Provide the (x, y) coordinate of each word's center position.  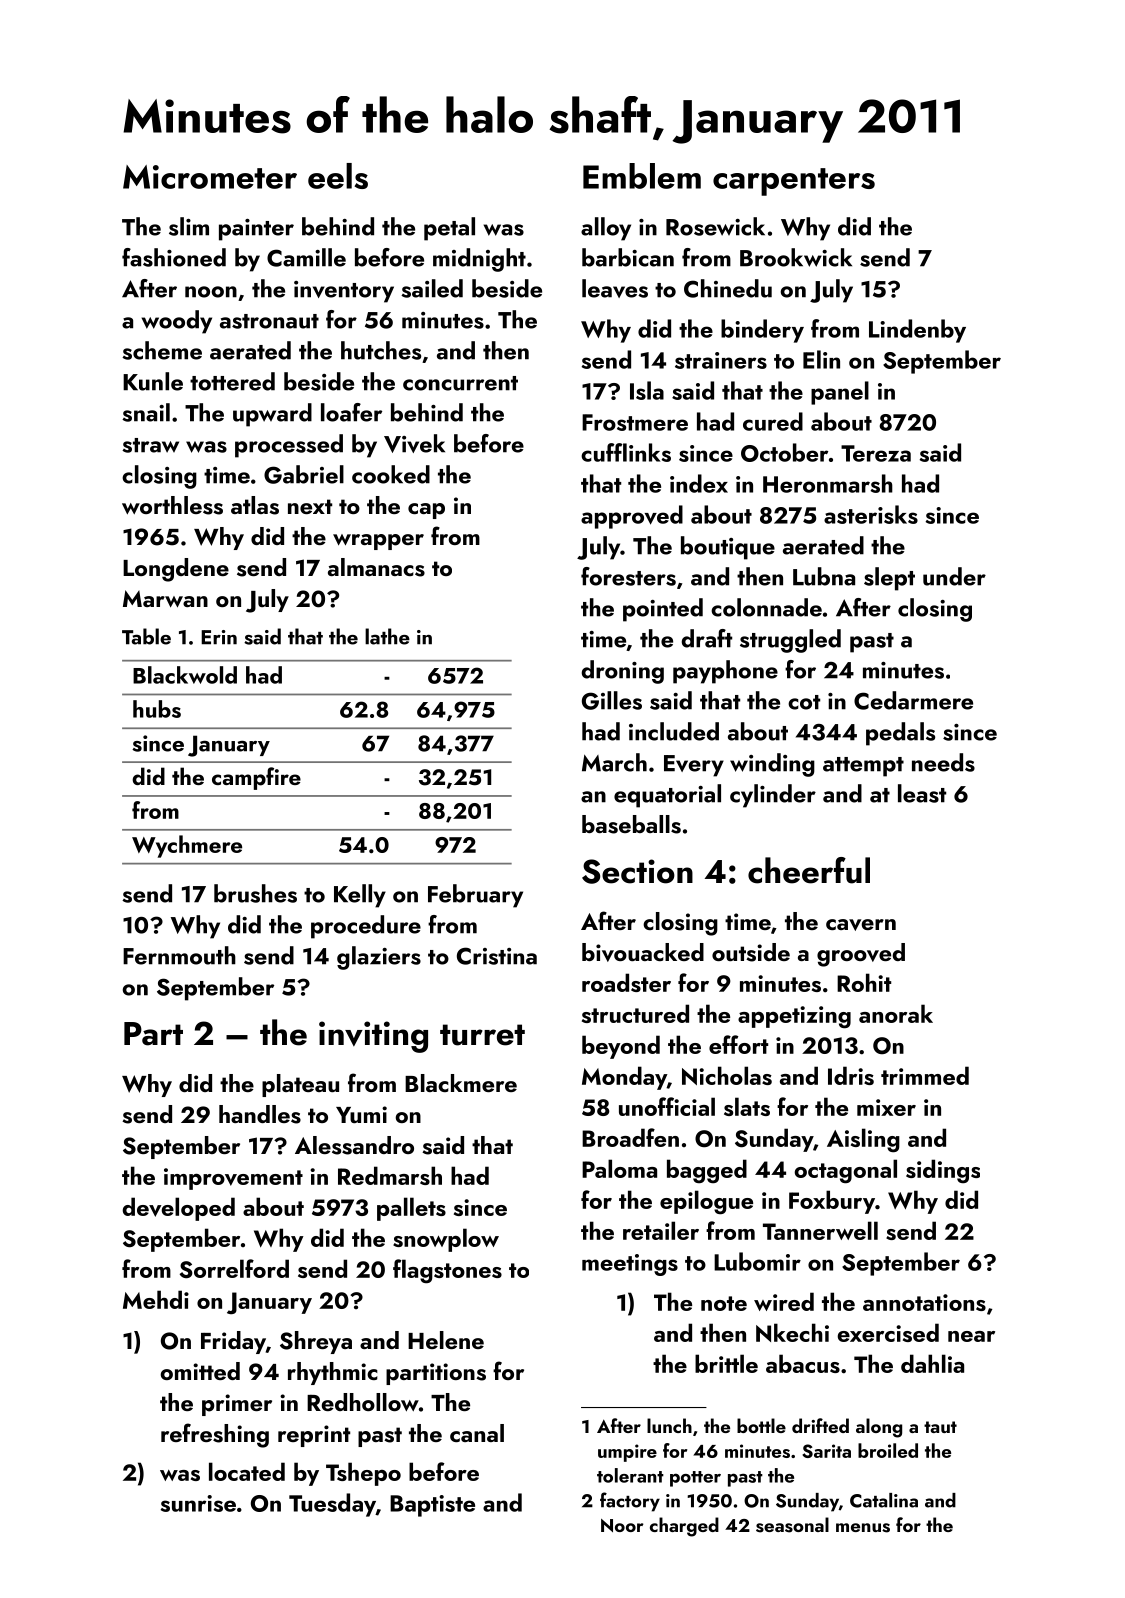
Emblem (642, 176)
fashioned (174, 257)
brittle (726, 1363)
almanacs (376, 567)
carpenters (794, 182)
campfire (256, 778)
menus (863, 1528)
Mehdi (156, 1299)
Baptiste (432, 1506)
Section (637, 871)
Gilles (612, 700)
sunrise (198, 1503)
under (954, 576)
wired (784, 1301)
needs (943, 762)
